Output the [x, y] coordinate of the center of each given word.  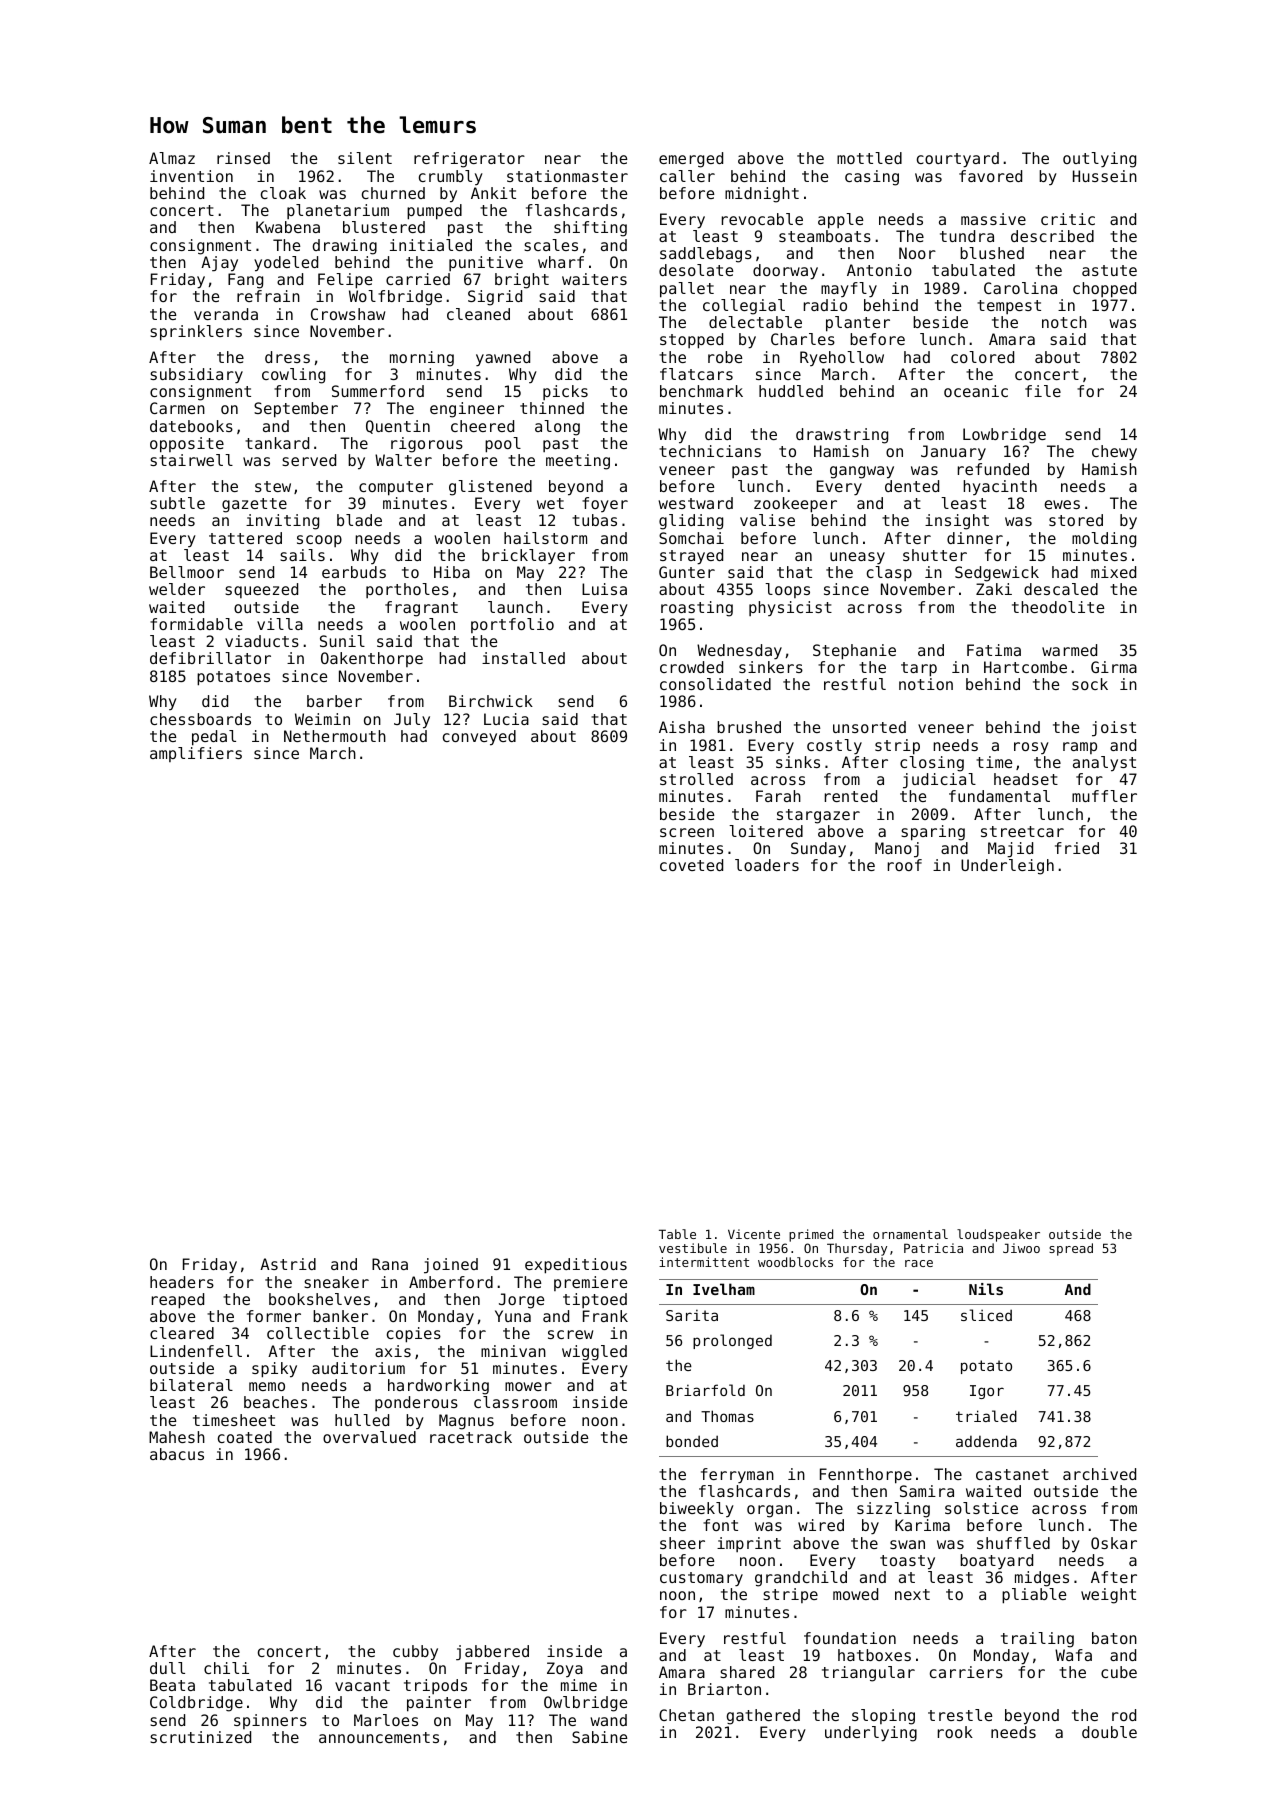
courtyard [958, 160]
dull [167, 1668]
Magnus [466, 1422]
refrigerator [469, 160]
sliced [986, 1315]
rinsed [243, 158]
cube [1119, 1672]
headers [182, 1282]
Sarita [692, 1315]
